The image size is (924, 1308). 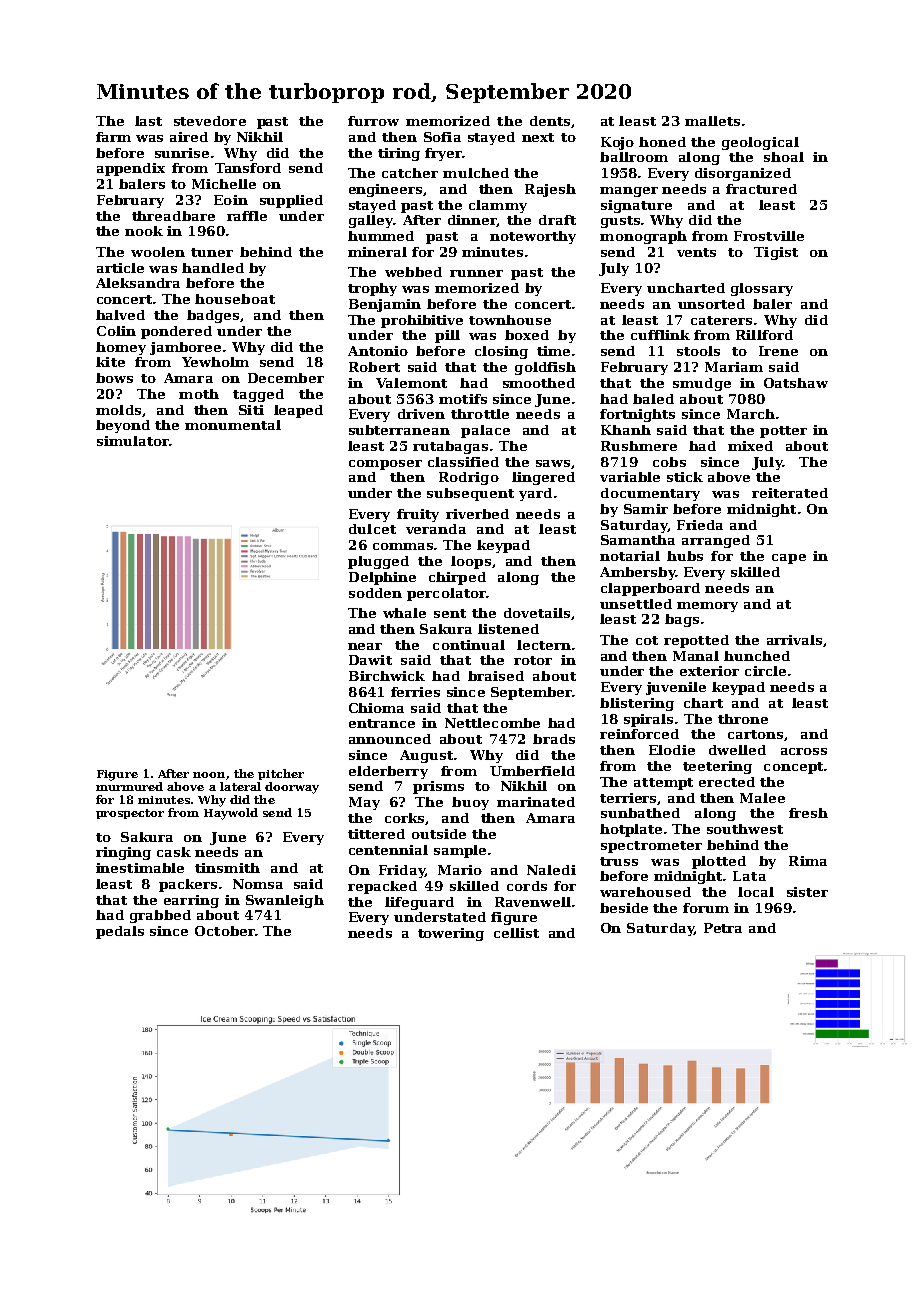 I want to click on noon, so click(x=209, y=775).
